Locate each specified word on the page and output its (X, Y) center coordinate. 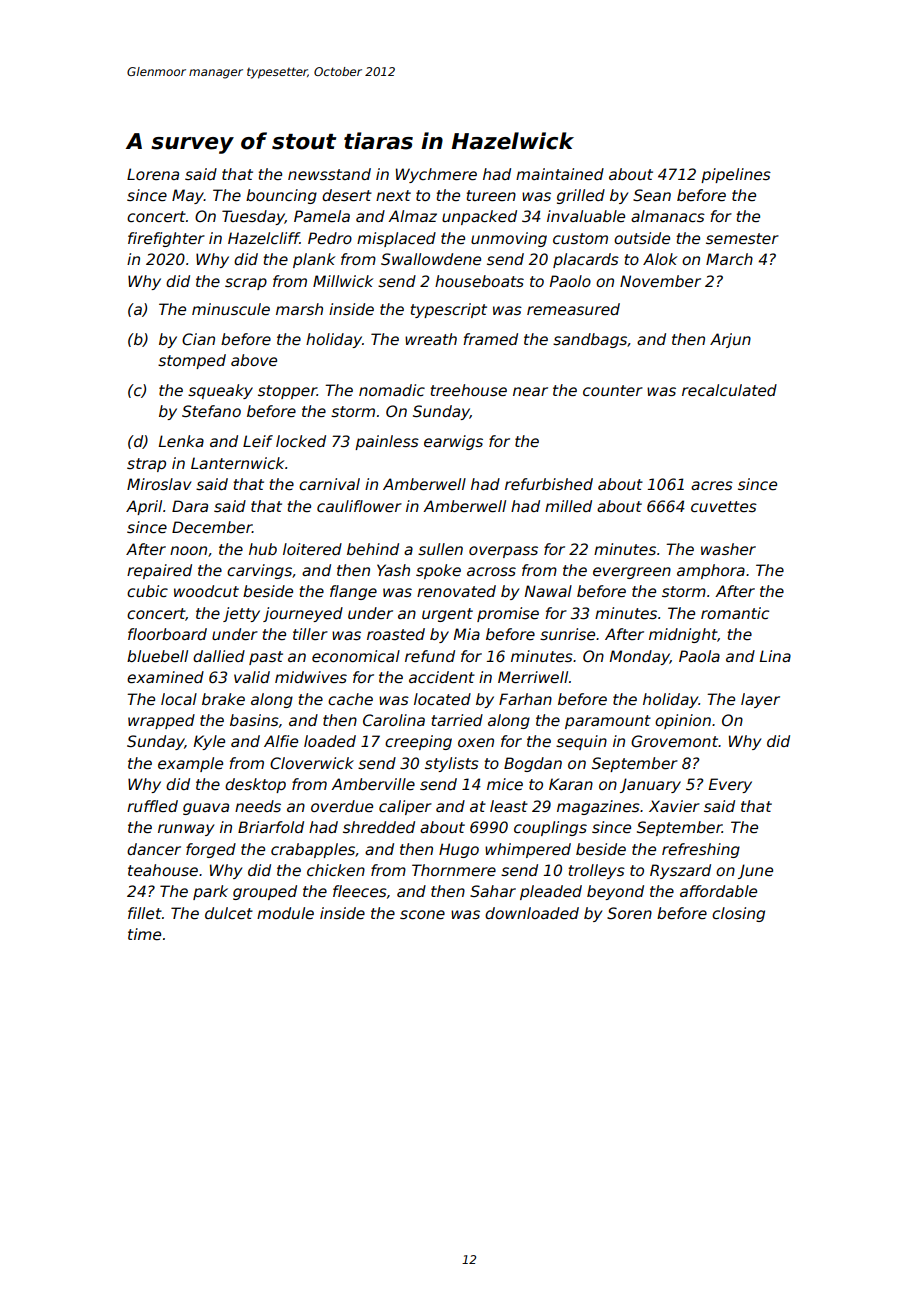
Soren (629, 913)
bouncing (281, 196)
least (509, 806)
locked (301, 441)
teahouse (163, 870)
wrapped (161, 721)
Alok (660, 259)
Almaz (412, 216)
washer (728, 549)
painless (387, 442)
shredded (379, 827)
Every (730, 785)
